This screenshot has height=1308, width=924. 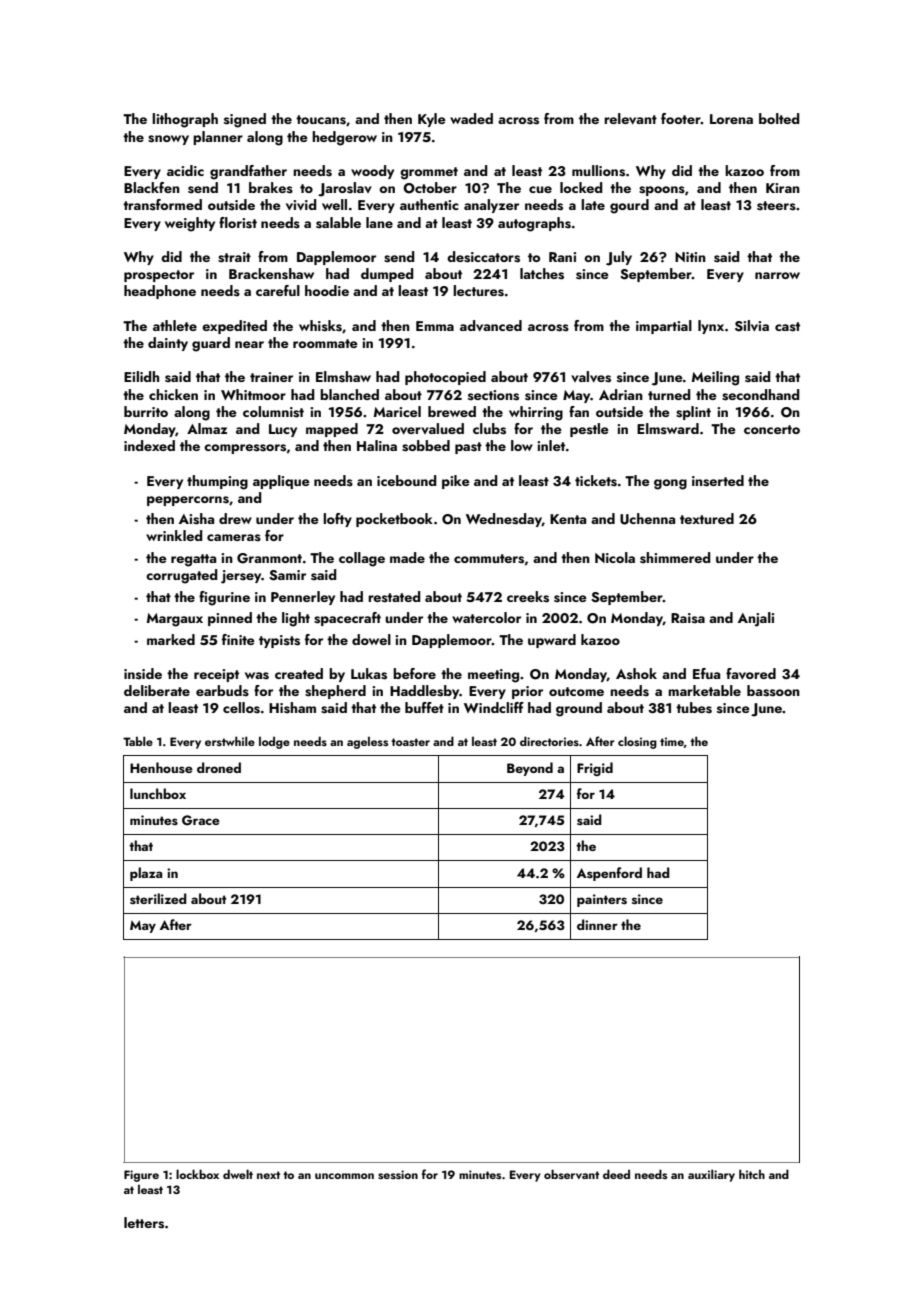 What do you see at coordinates (217, 482) in the screenshot?
I see `thumping` at bounding box center [217, 482].
